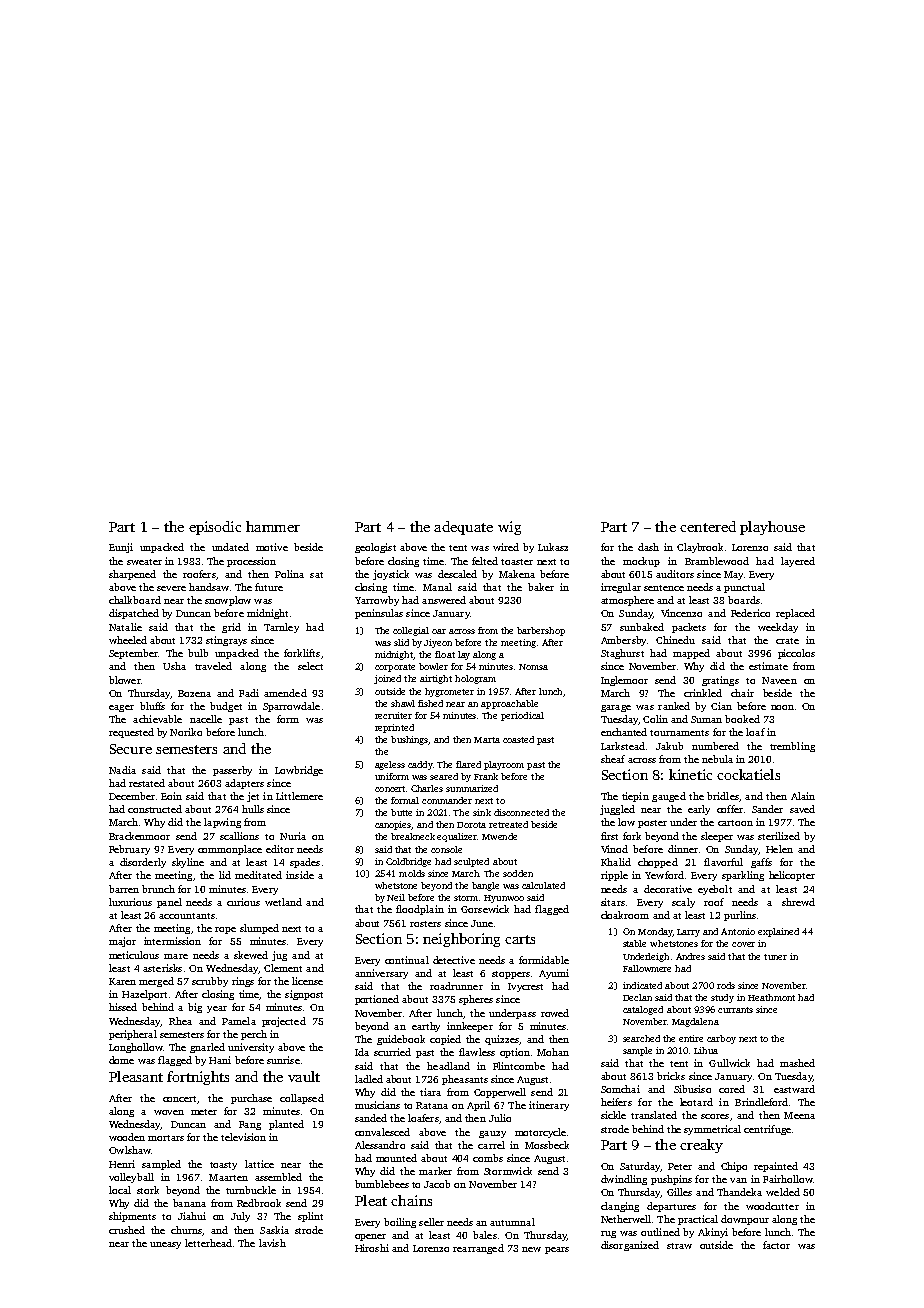  Describe the element at coordinates (387, 679) in the page. I see `joined` at that location.
